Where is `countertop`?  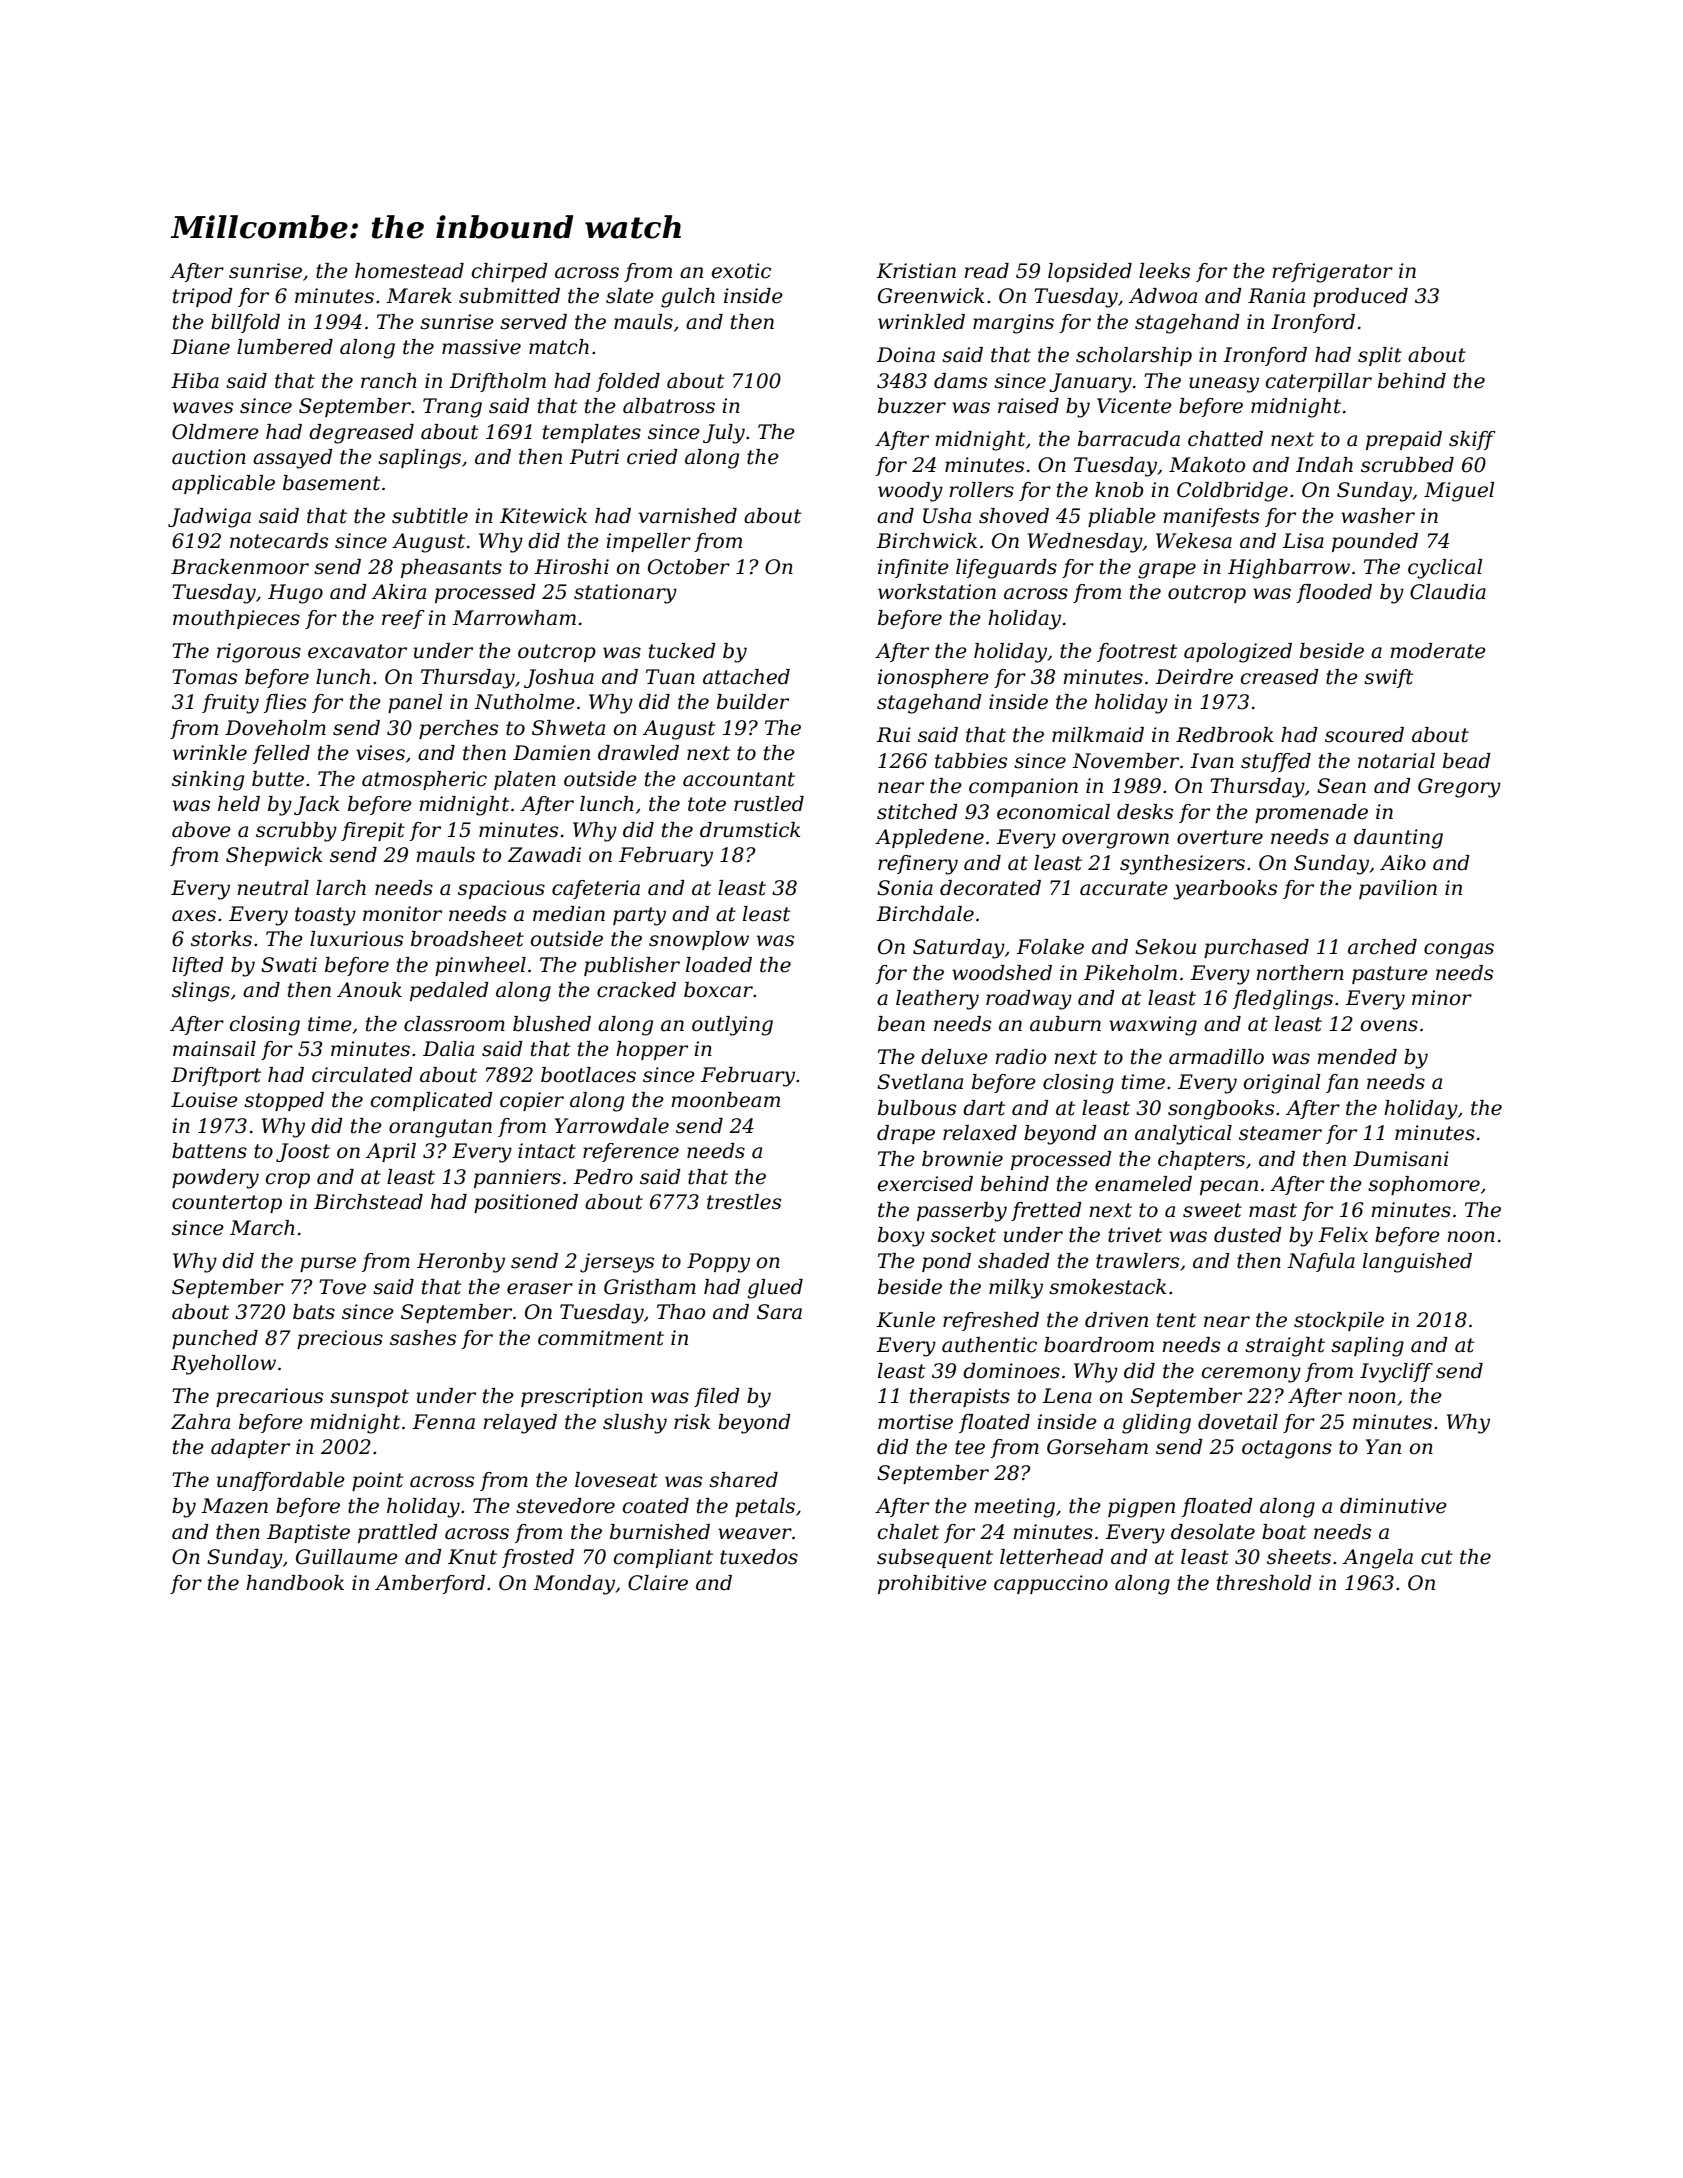
countertop is located at coordinates (227, 1204).
